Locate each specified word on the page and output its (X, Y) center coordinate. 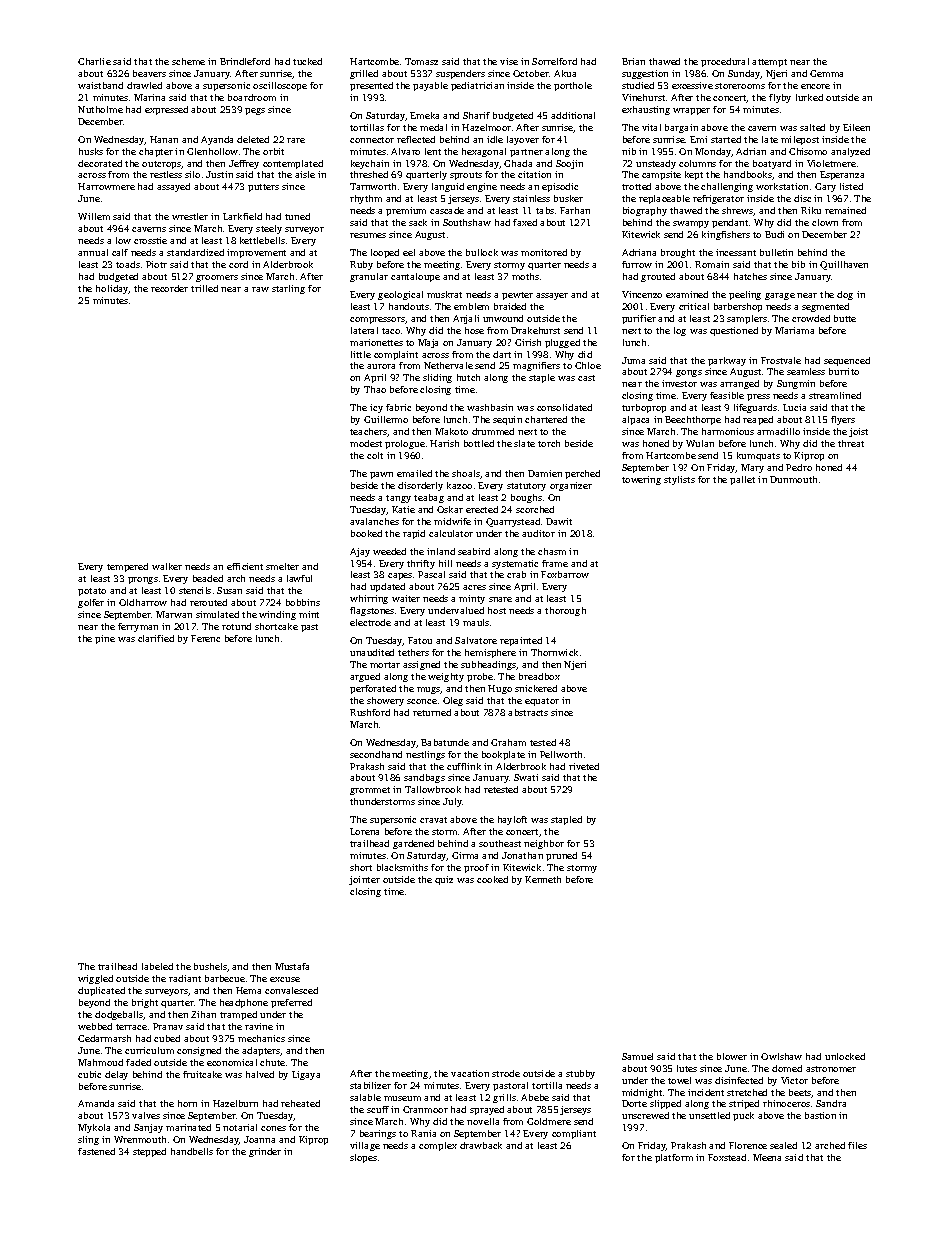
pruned (561, 856)
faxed (525, 222)
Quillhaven (844, 265)
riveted (584, 766)
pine (105, 639)
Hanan (164, 139)
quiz (444, 880)
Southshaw (467, 222)
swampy (691, 224)
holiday (112, 289)
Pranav (168, 1026)
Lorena (364, 831)
